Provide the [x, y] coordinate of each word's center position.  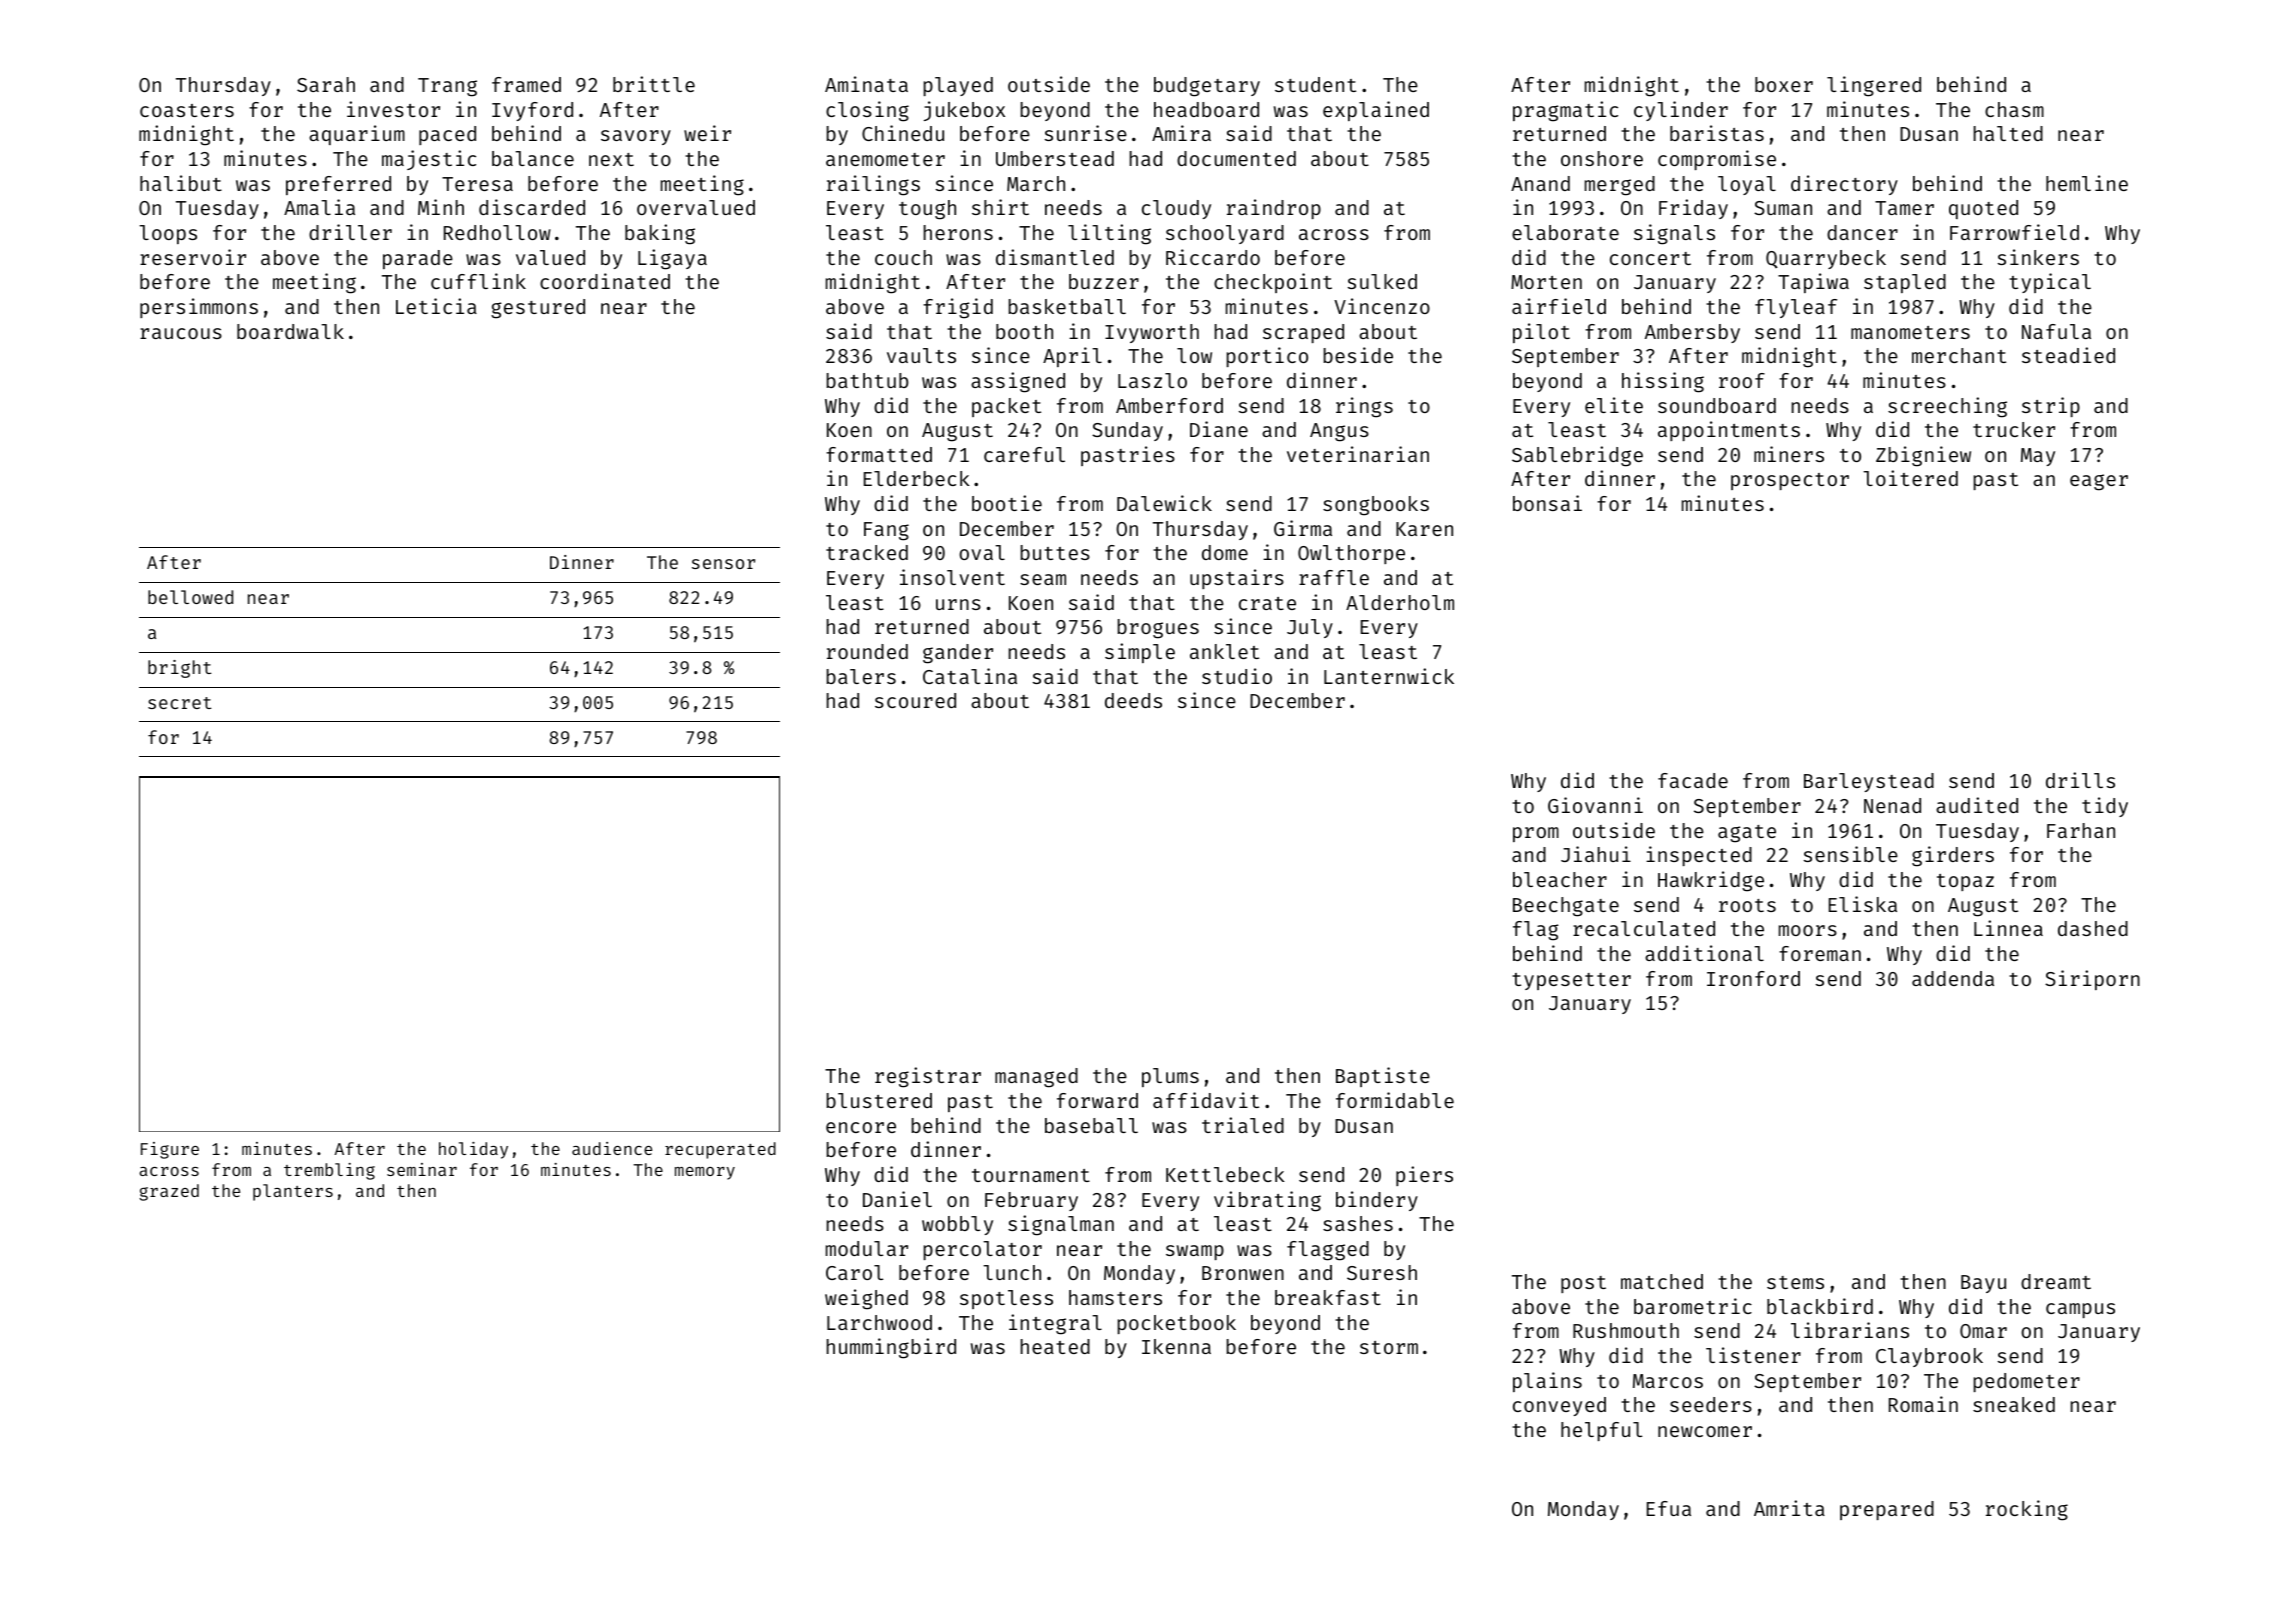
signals [1674, 234]
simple [1140, 653]
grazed [169, 1192]
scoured [915, 700]
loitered [1910, 478]
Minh [441, 207]
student [1315, 84]
